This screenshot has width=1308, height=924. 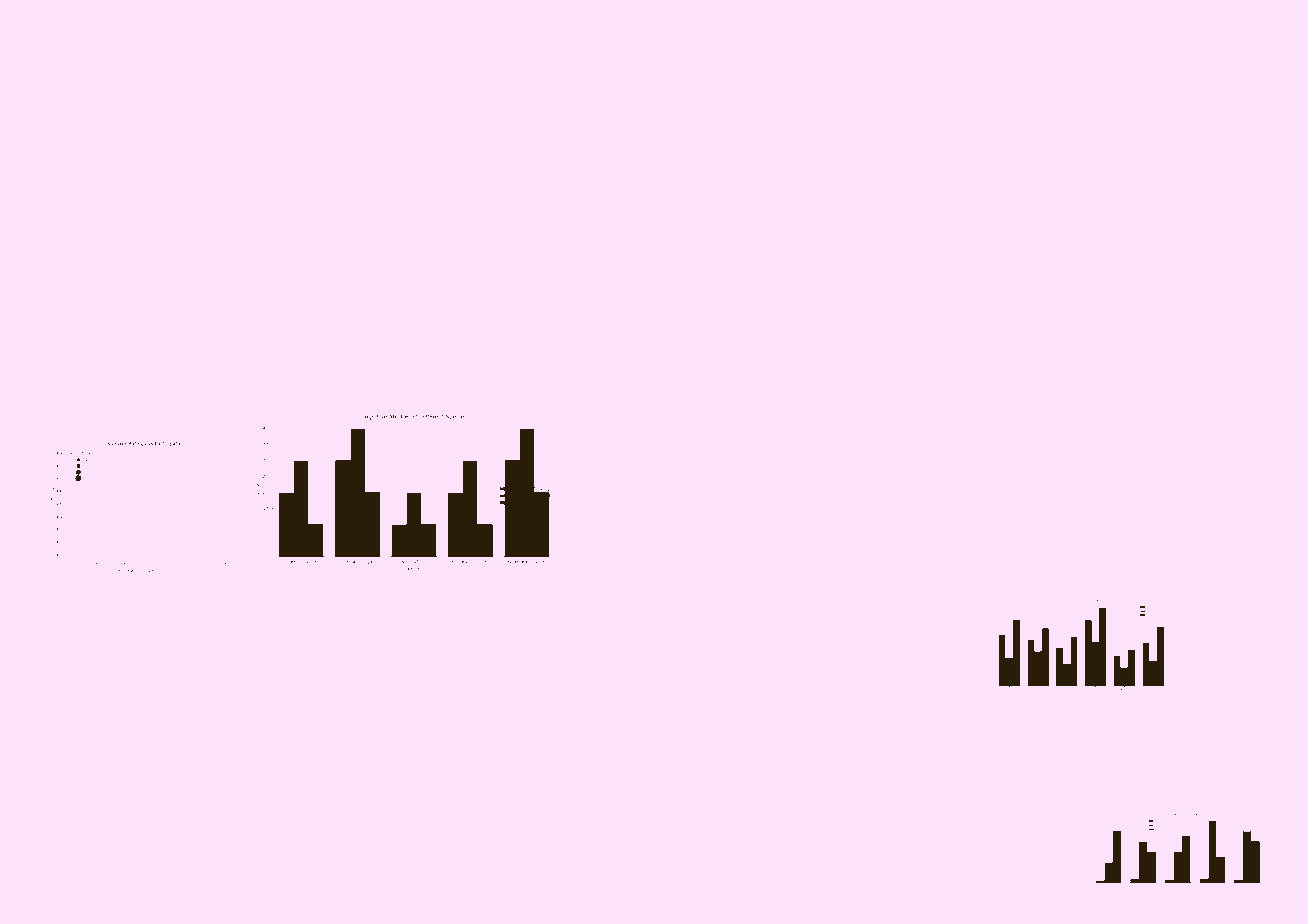 I want to click on taco, so click(x=679, y=394).
